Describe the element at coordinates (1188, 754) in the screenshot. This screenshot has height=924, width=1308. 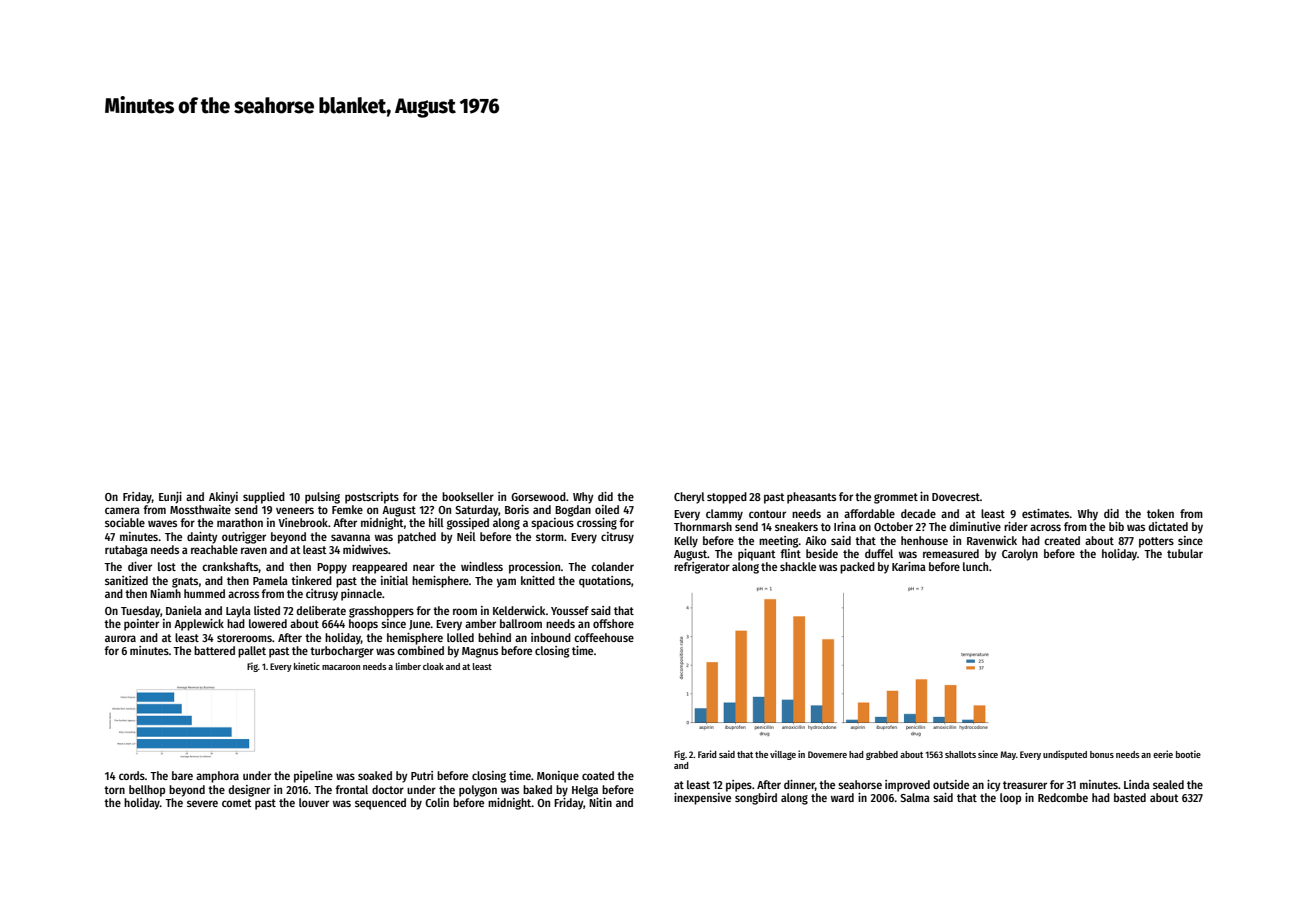
I see `bootie` at that location.
